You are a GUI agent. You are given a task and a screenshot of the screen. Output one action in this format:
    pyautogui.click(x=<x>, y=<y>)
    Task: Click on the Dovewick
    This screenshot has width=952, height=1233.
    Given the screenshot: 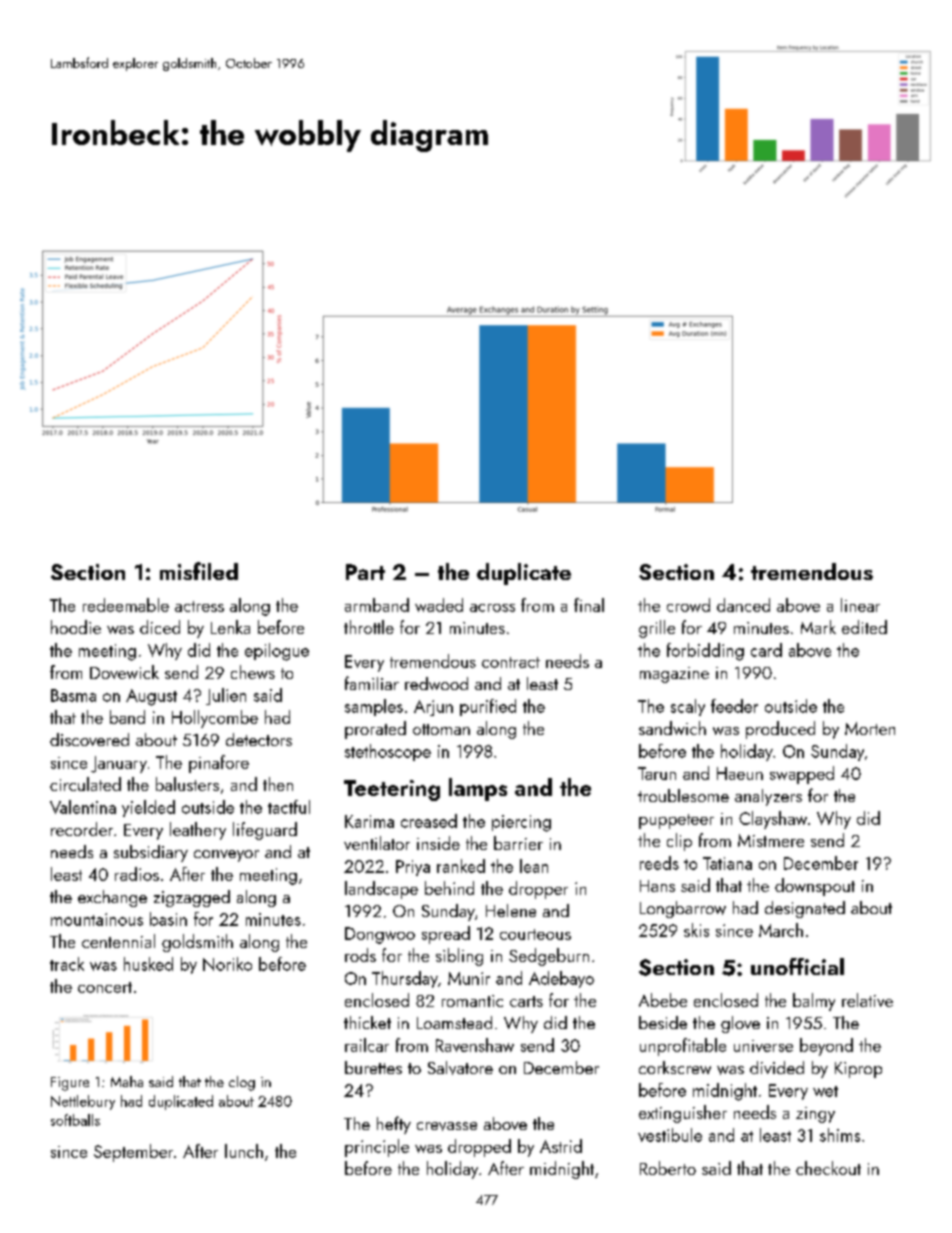 What is the action you would take?
    pyautogui.click(x=124, y=672)
